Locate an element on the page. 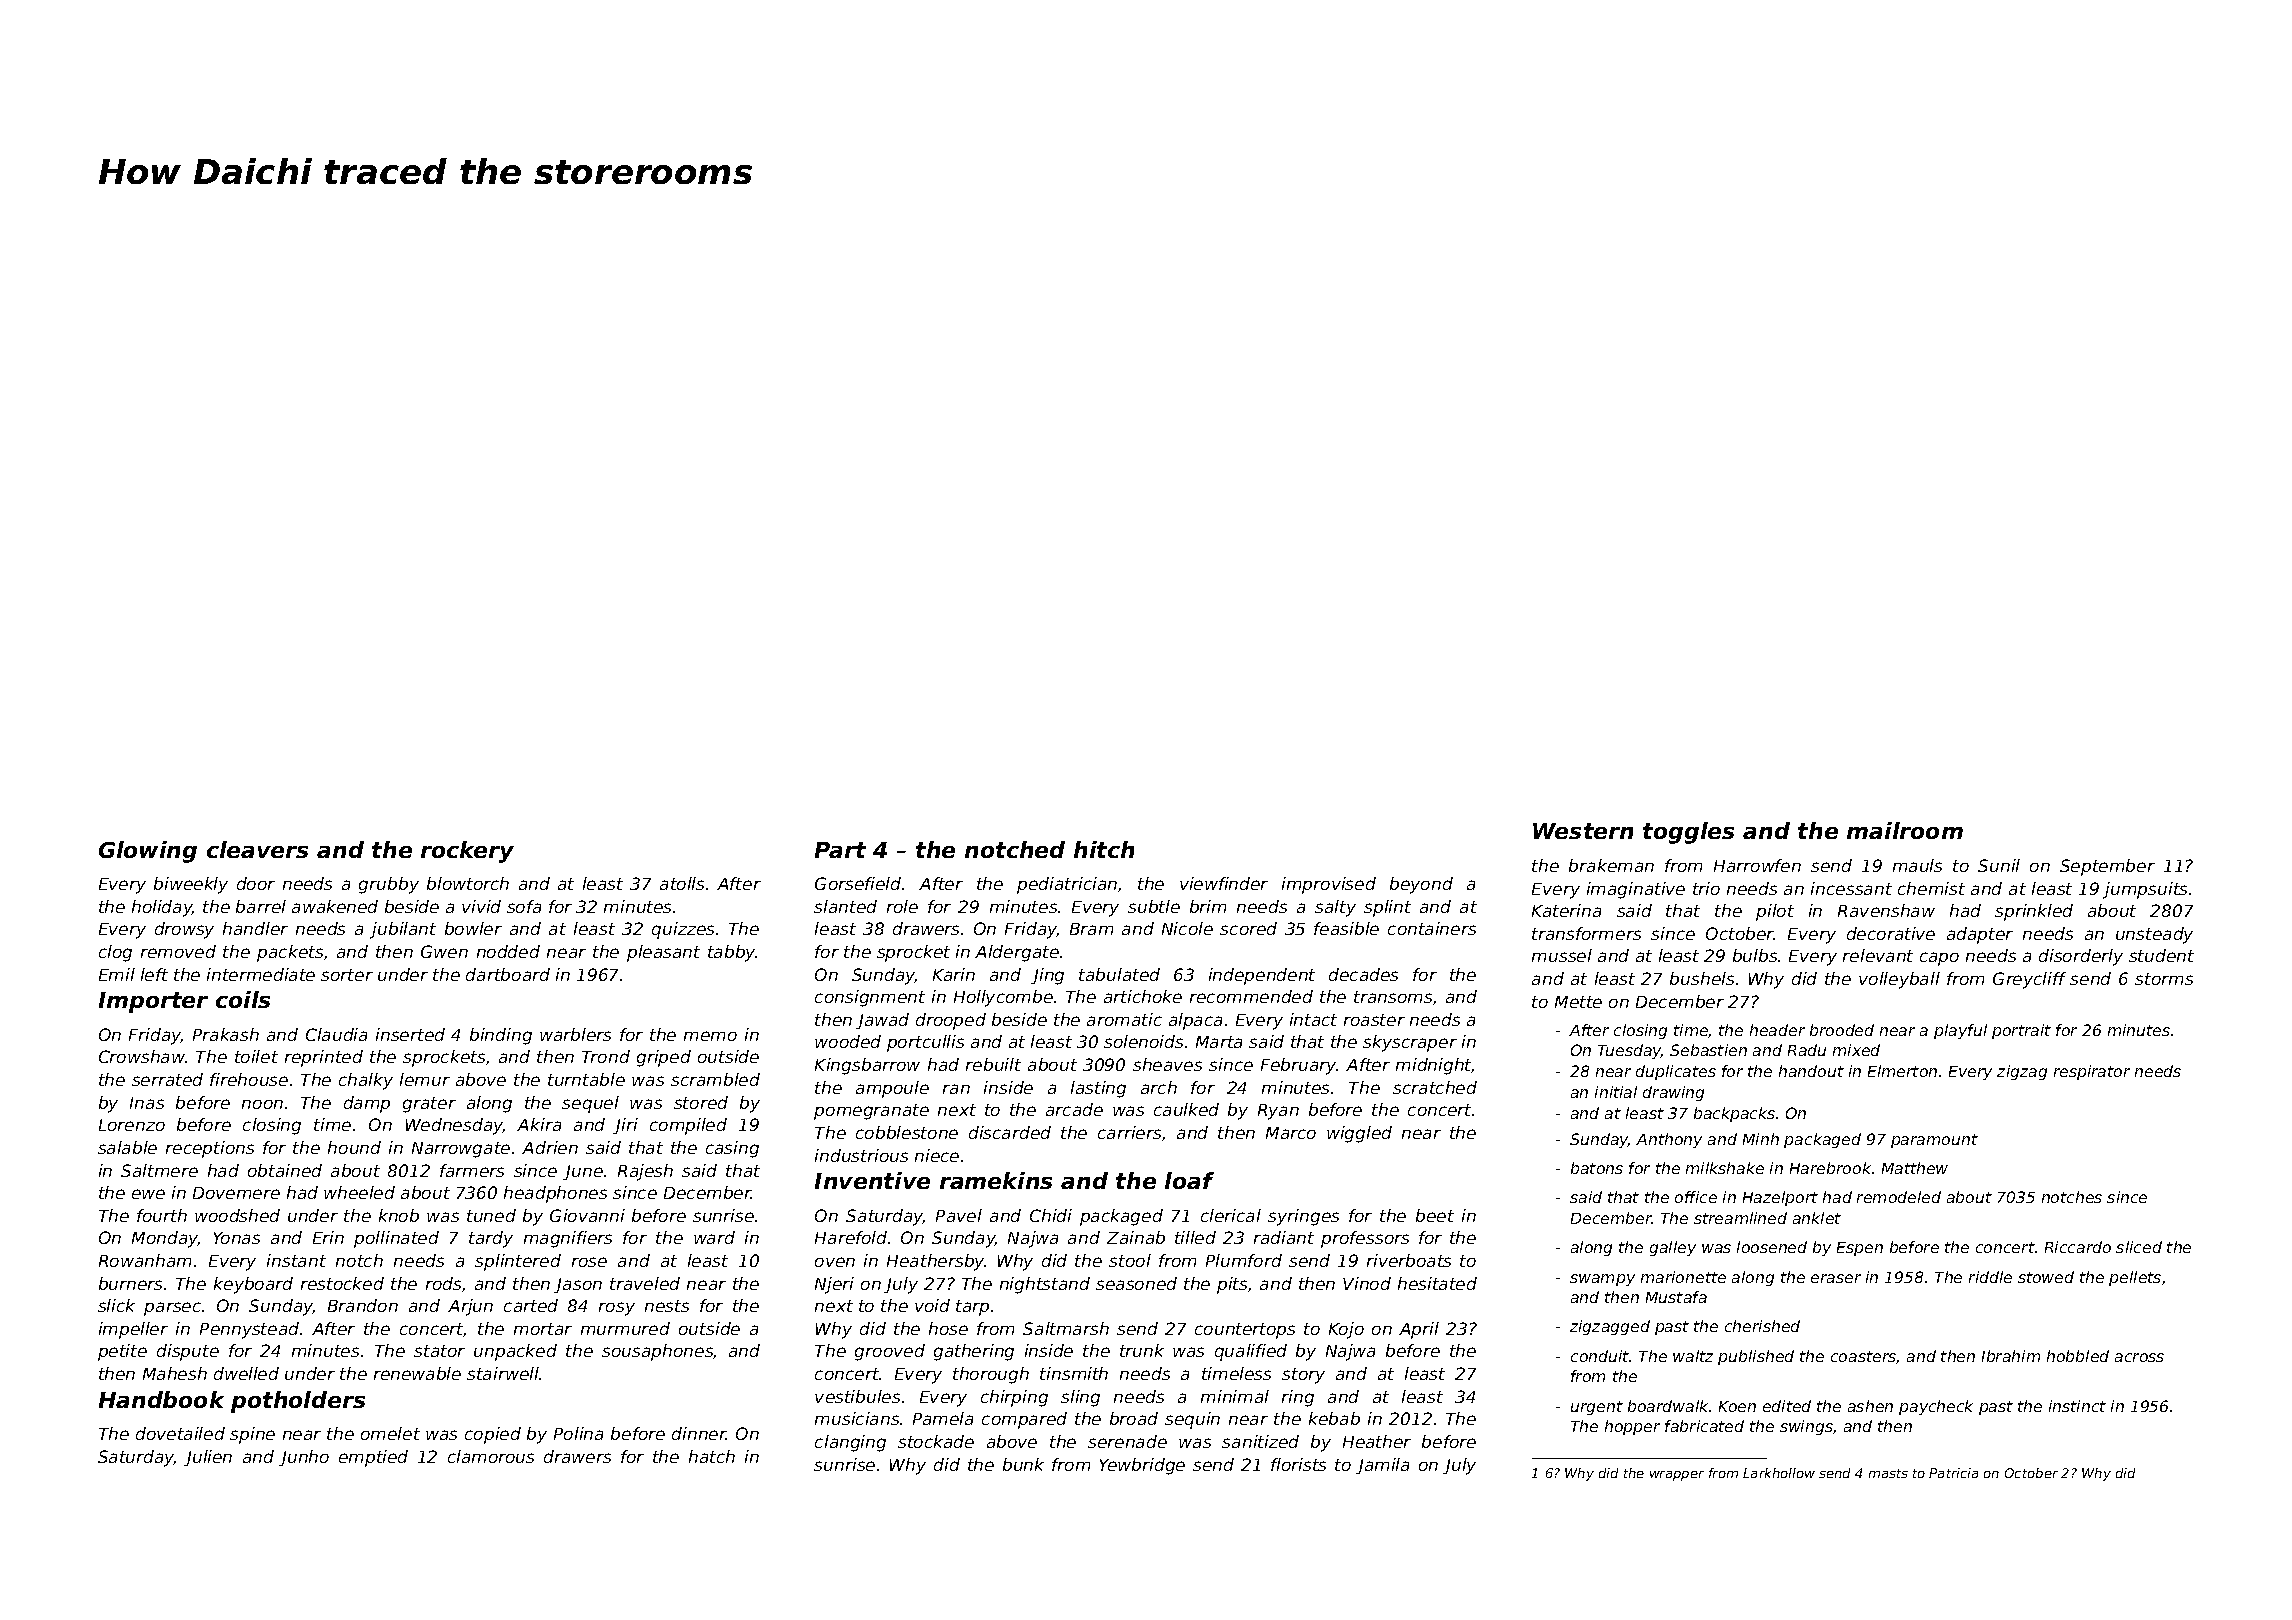  cleavers is located at coordinates (257, 849).
